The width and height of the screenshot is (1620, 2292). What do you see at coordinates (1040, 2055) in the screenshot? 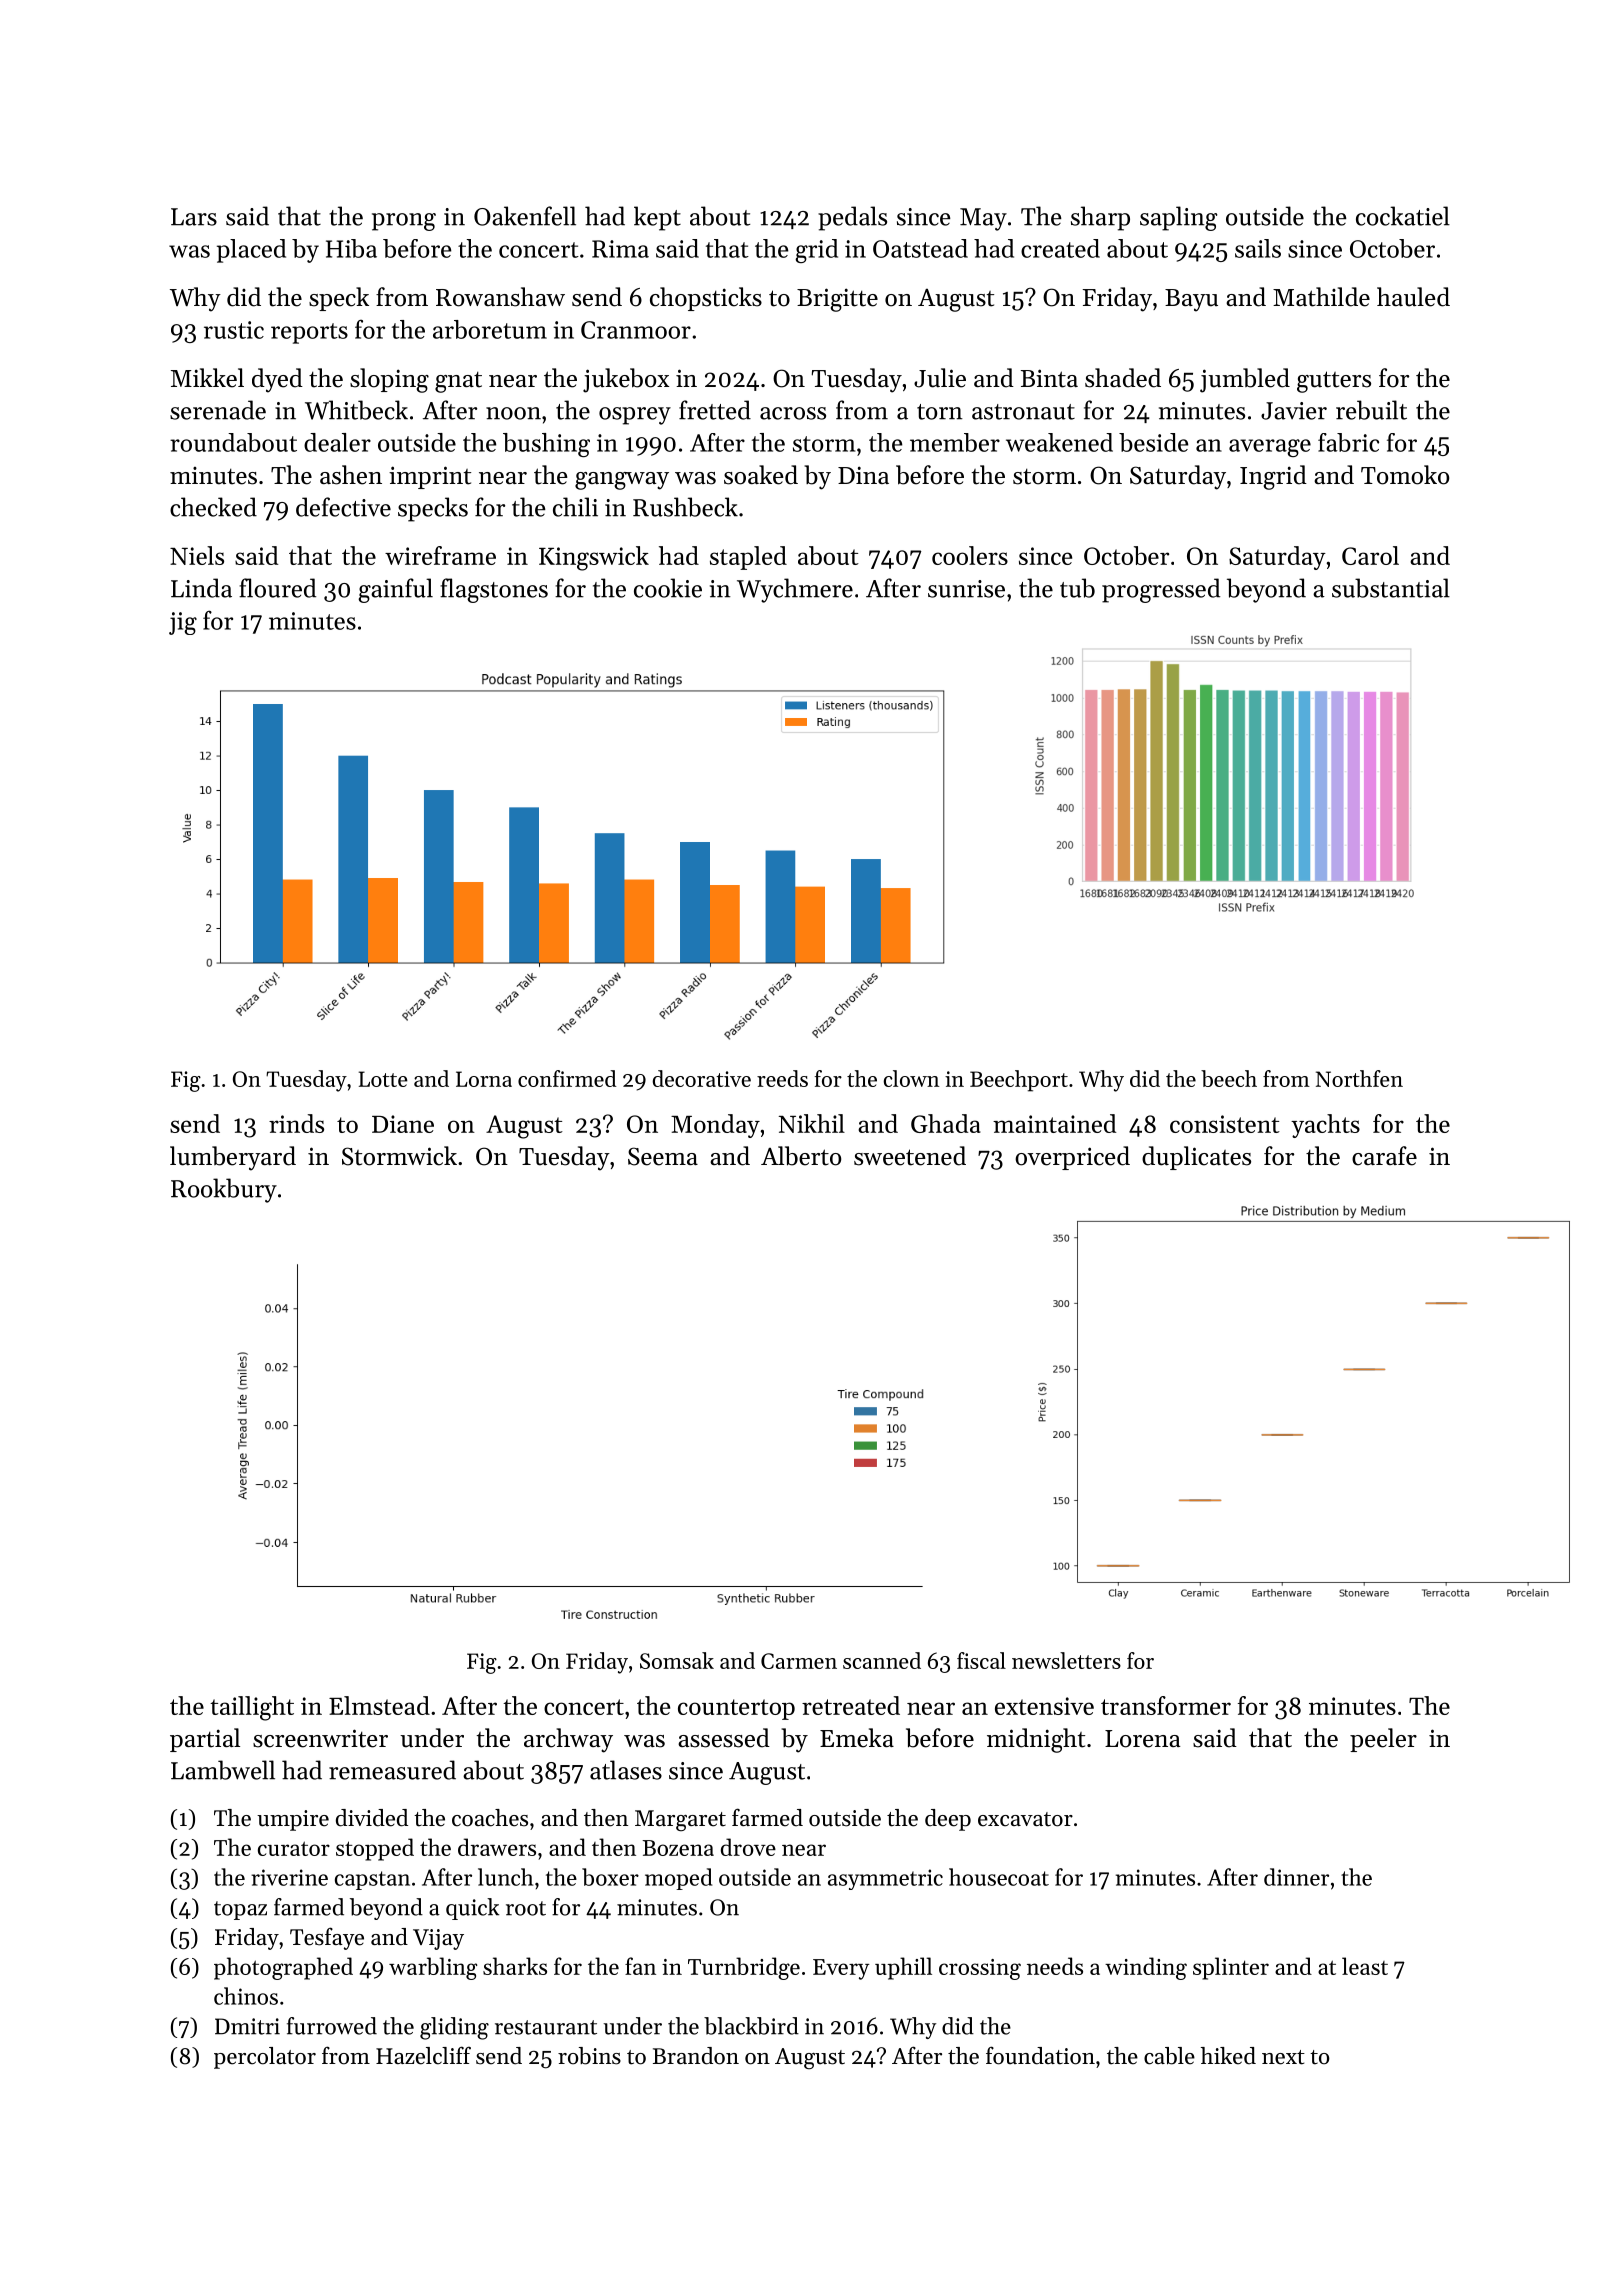
I see `foundation` at bounding box center [1040, 2055].
